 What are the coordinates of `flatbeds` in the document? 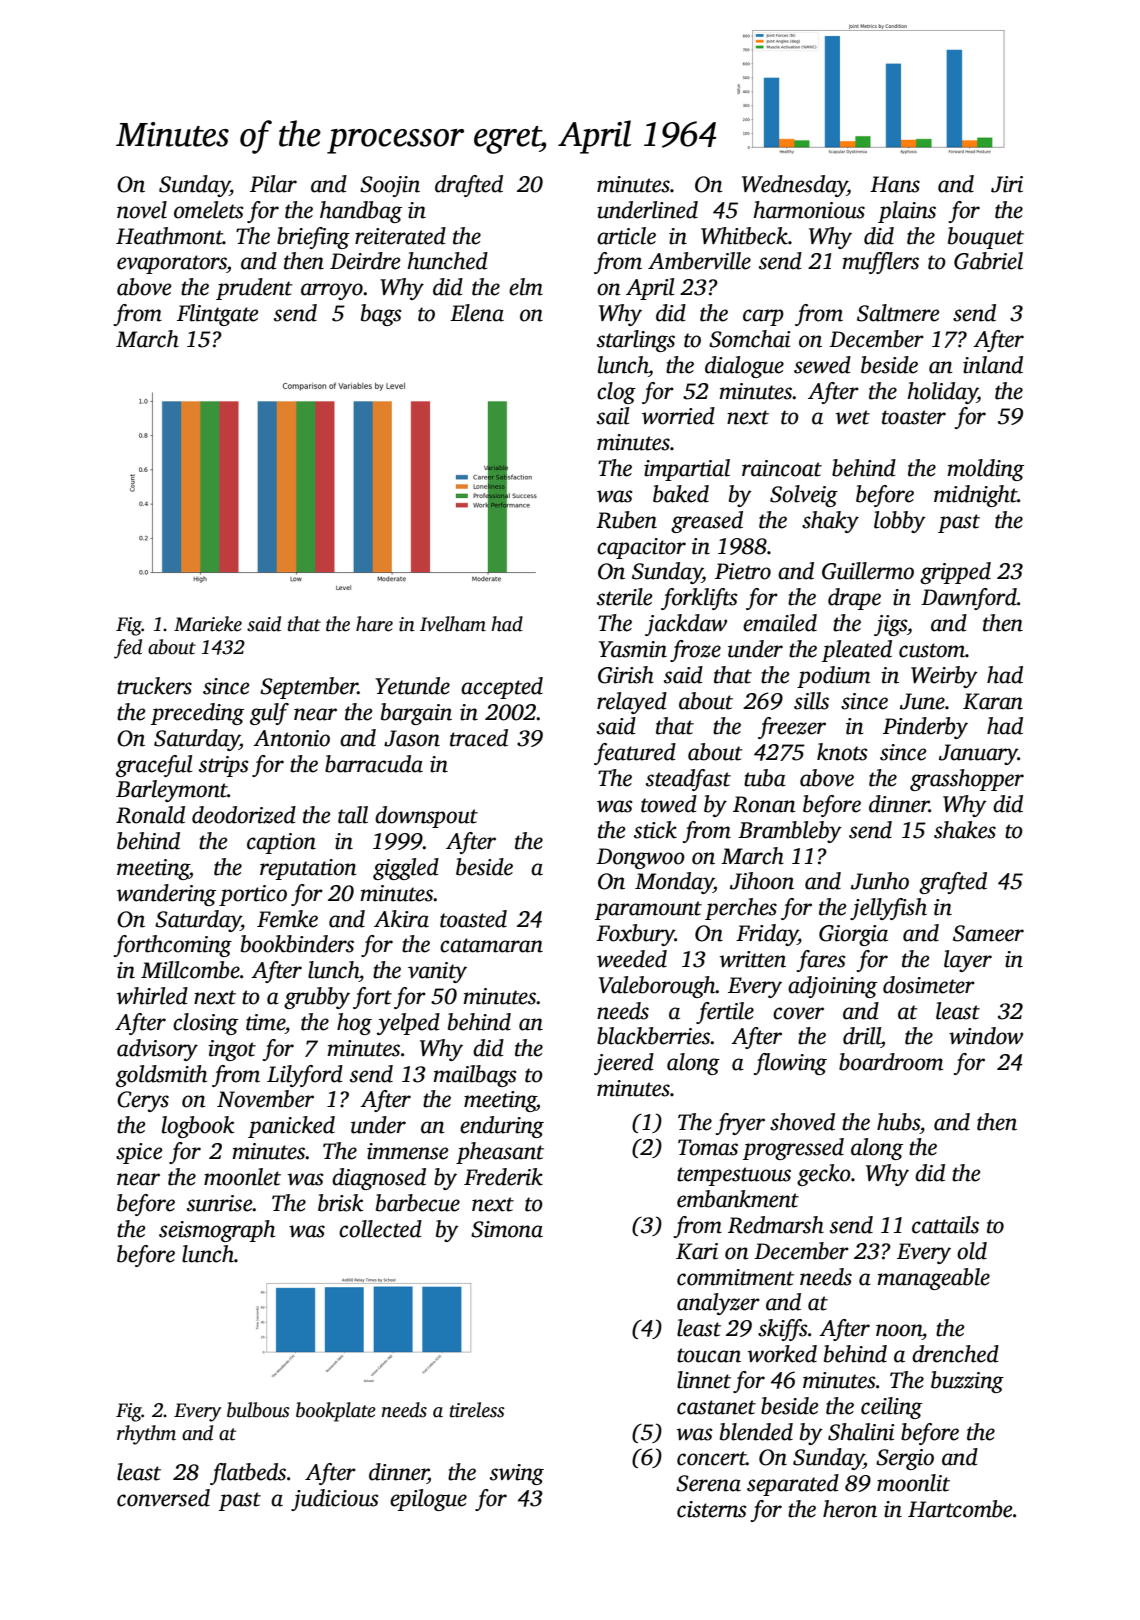 It's located at (248, 1474).
